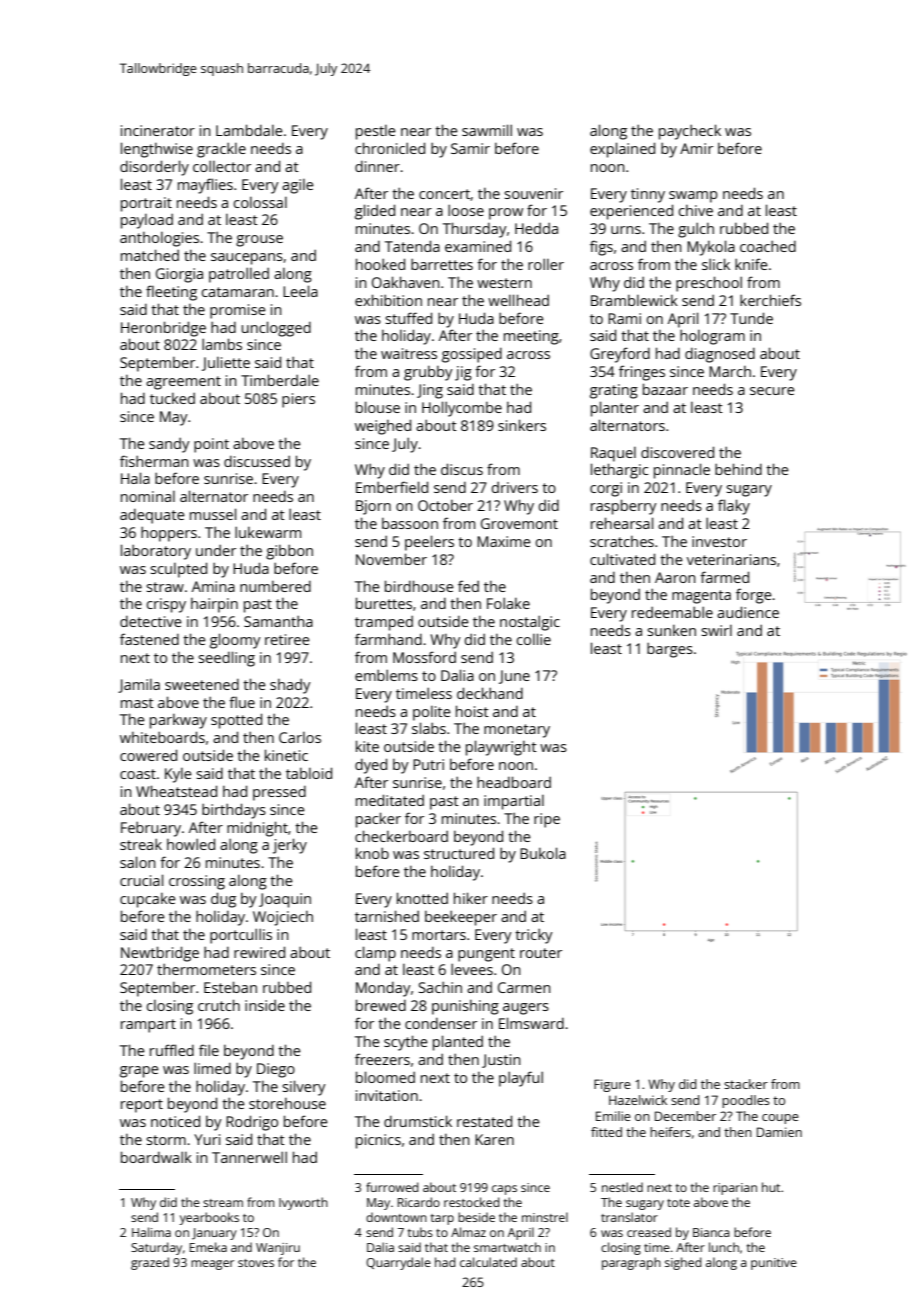 Image resolution: width=924 pixels, height=1308 pixels. What do you see at coordinates (398, 1263) in the screenshot?
I see `Quarrydale` at bounding box center [398, 1263].
